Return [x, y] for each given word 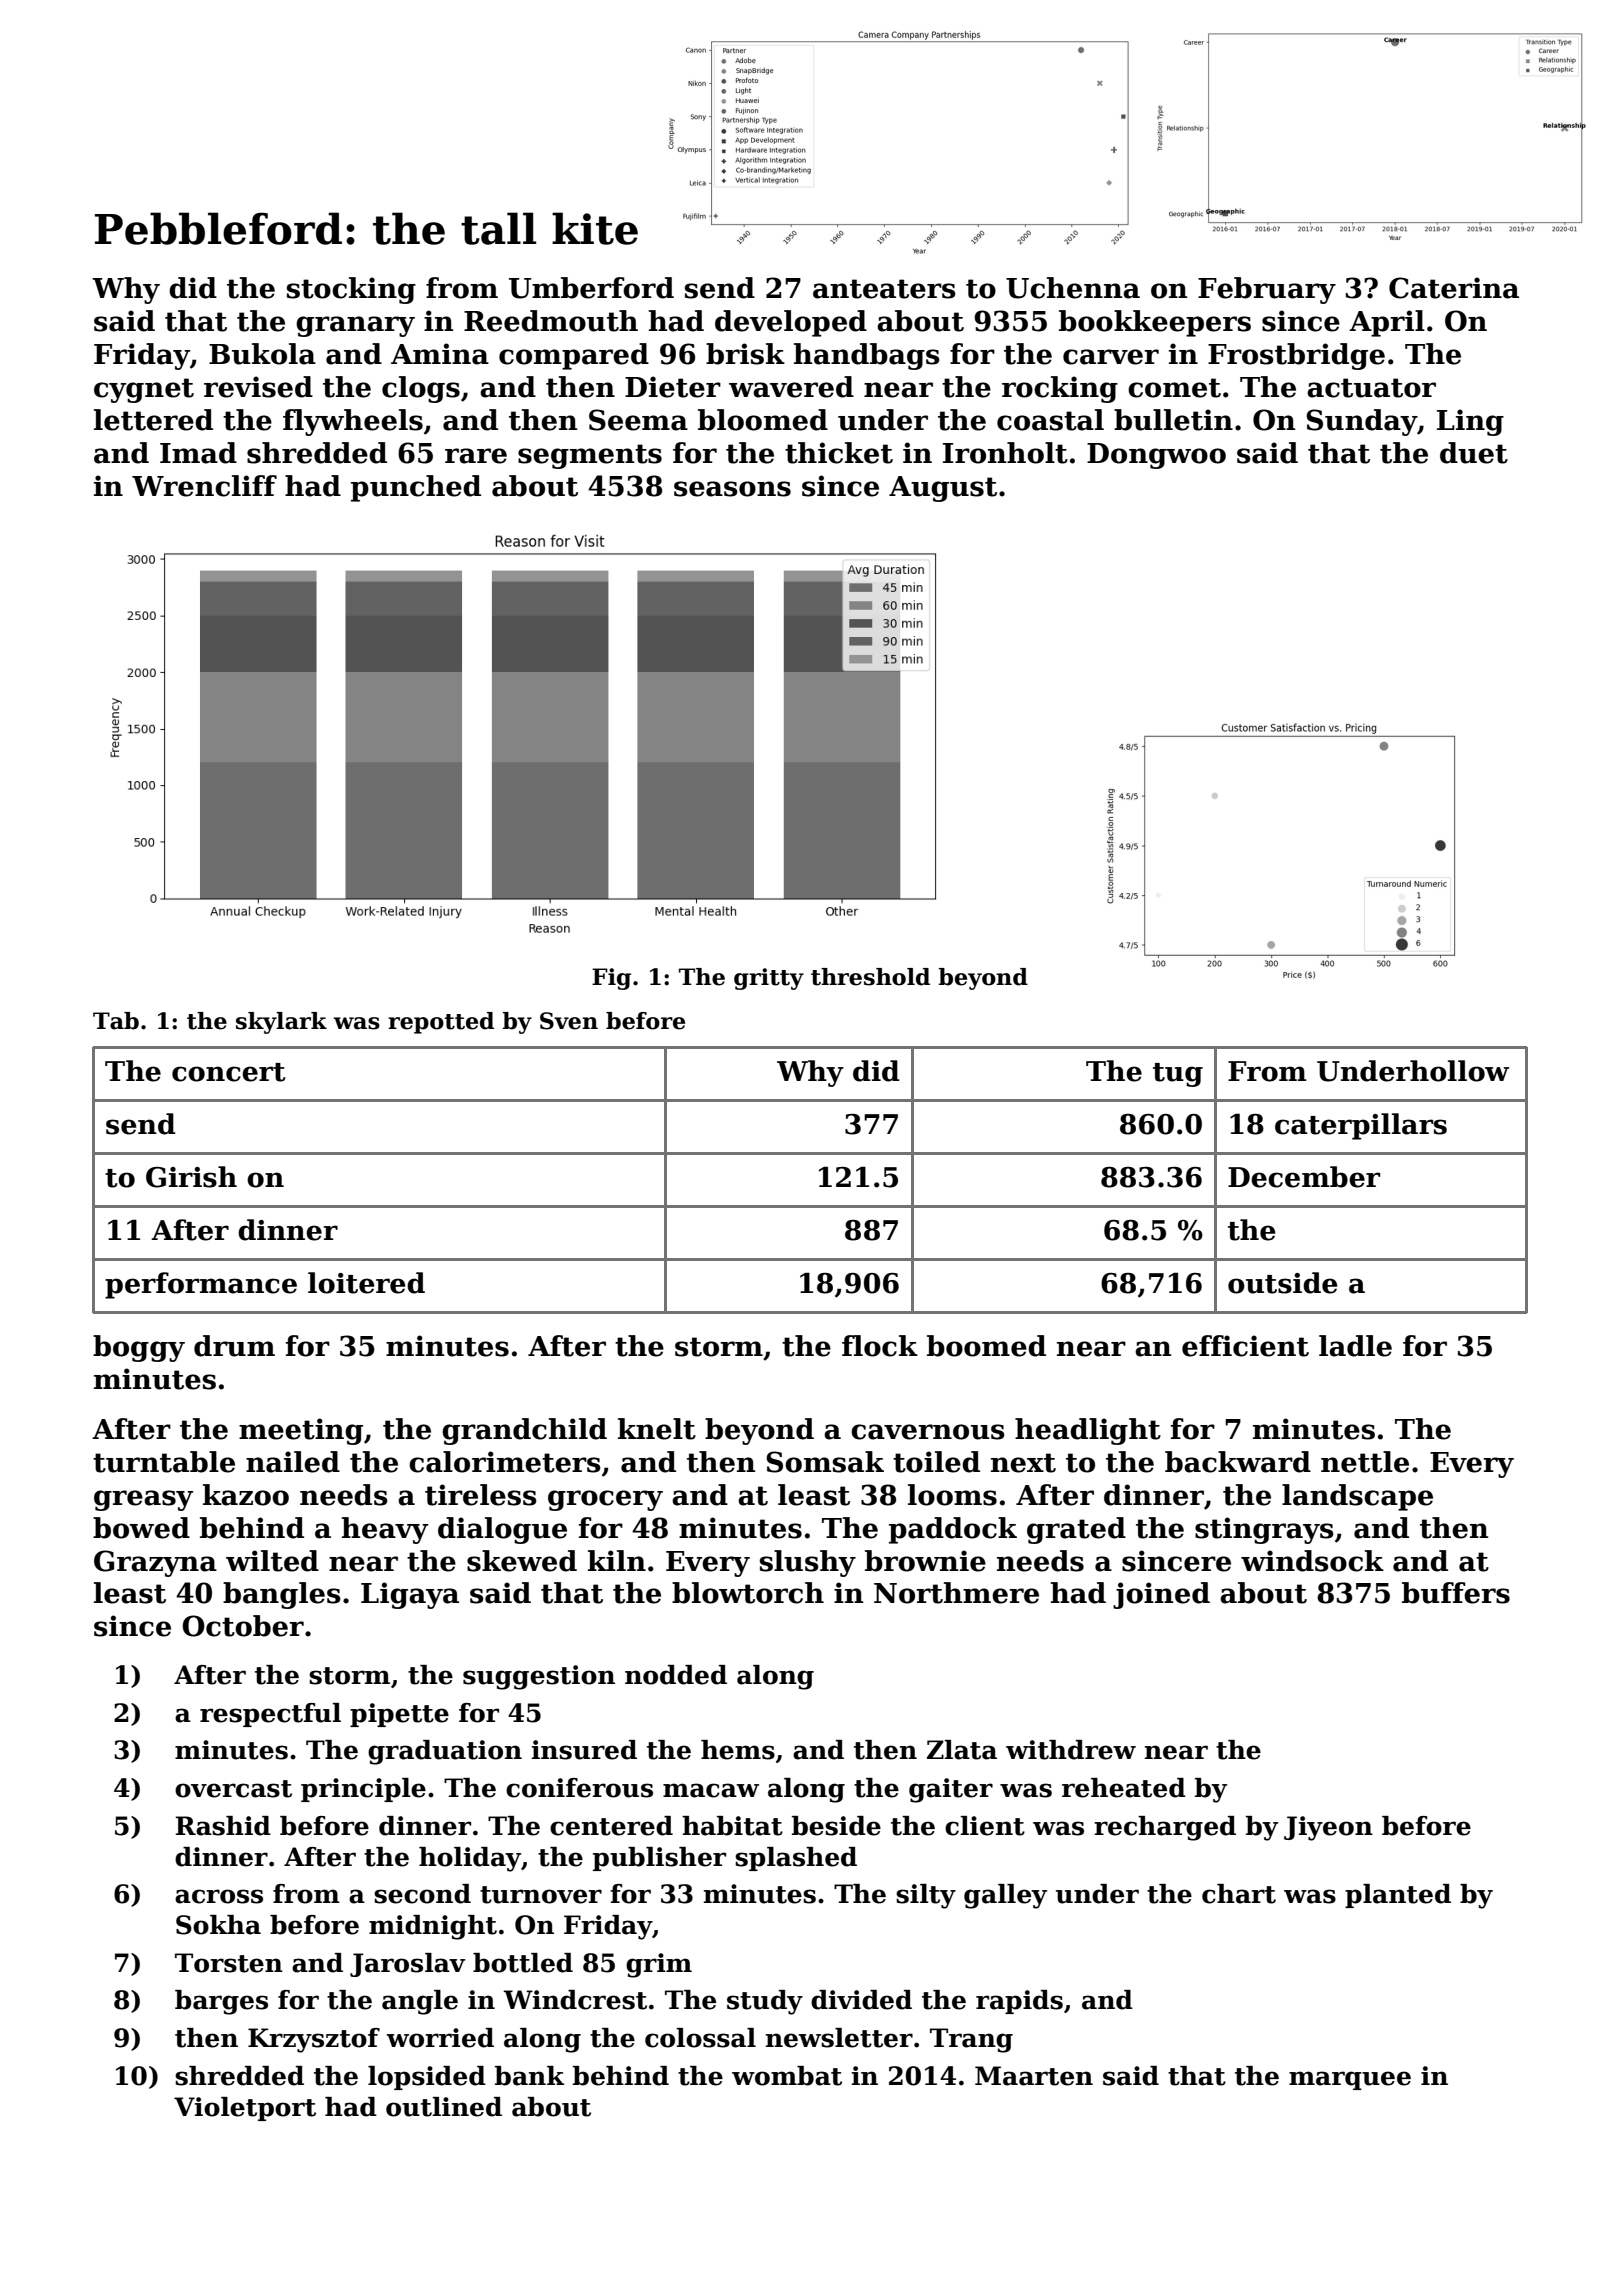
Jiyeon [1328, 1828]
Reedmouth [551, 321]
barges [221, 2002]
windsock [1312, 1561]
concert [229, 1072]
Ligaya [410, 1595]
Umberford [591, 288]
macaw [711, 1790]
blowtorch [748, 1593]
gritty [769, 979]
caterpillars [1361, 1126]
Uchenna [1073, 288]
